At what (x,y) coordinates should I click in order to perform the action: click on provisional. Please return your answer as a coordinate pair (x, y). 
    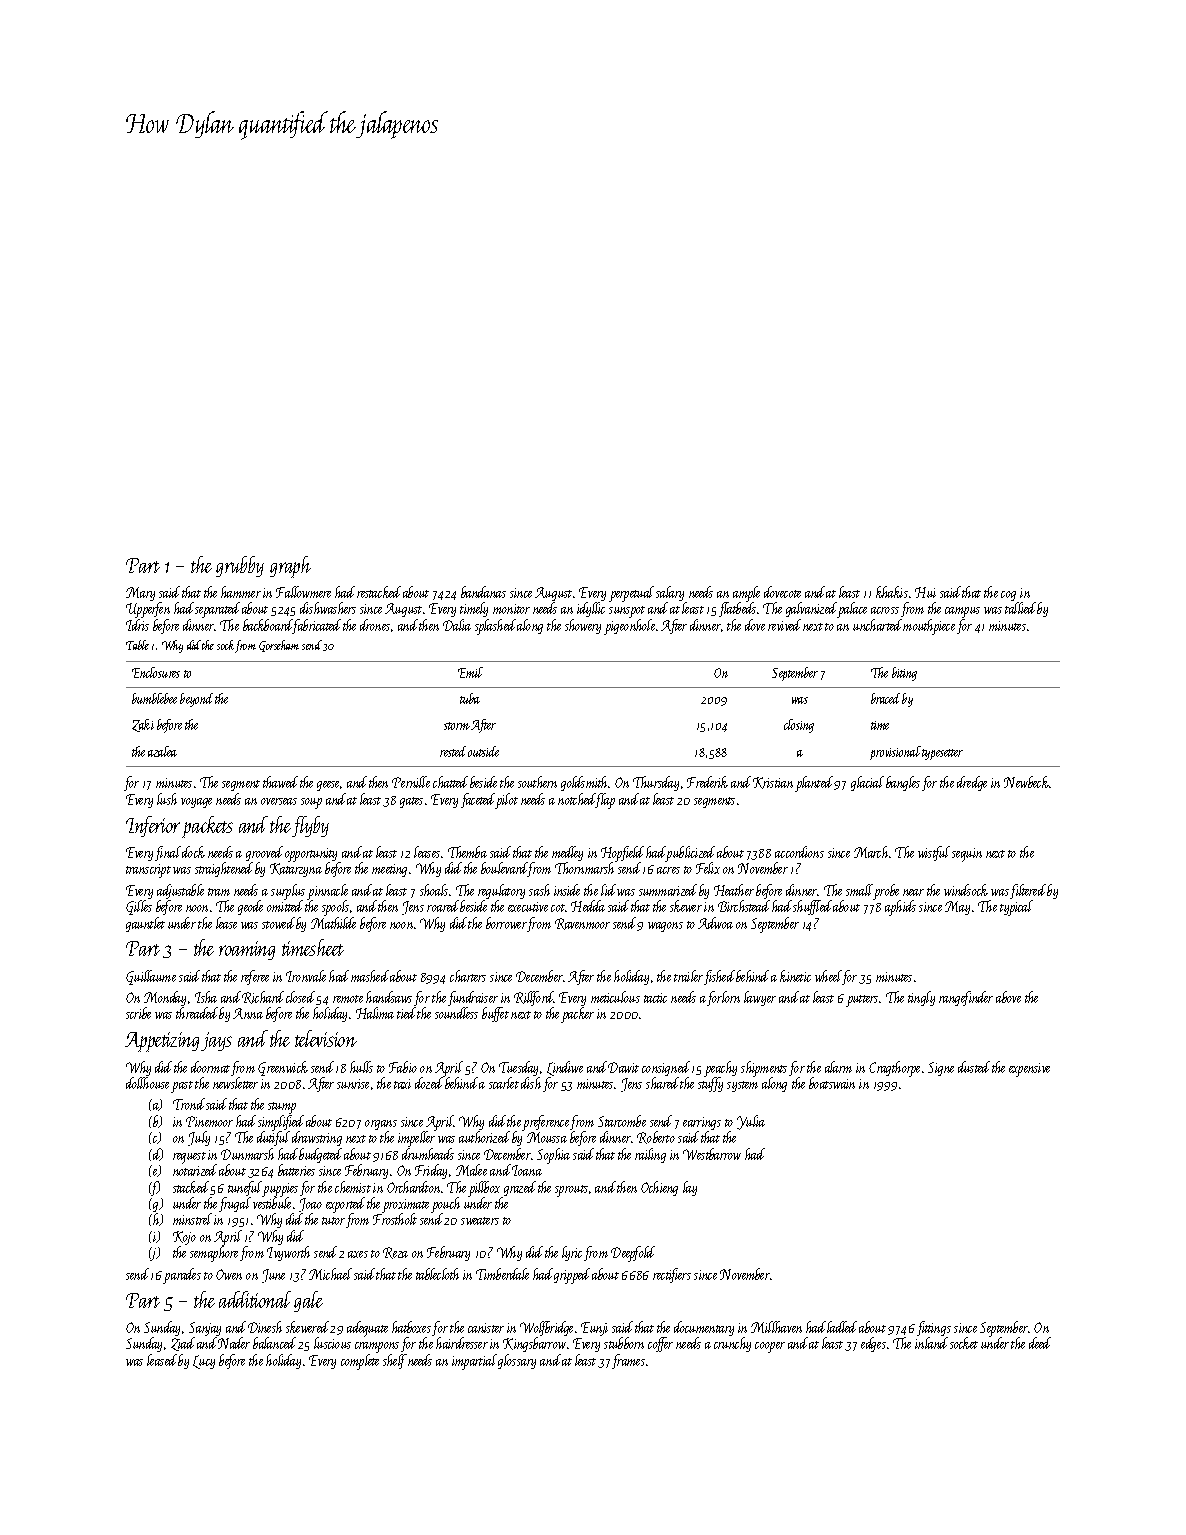
    Looking at the image, I should click on (895, 753).
